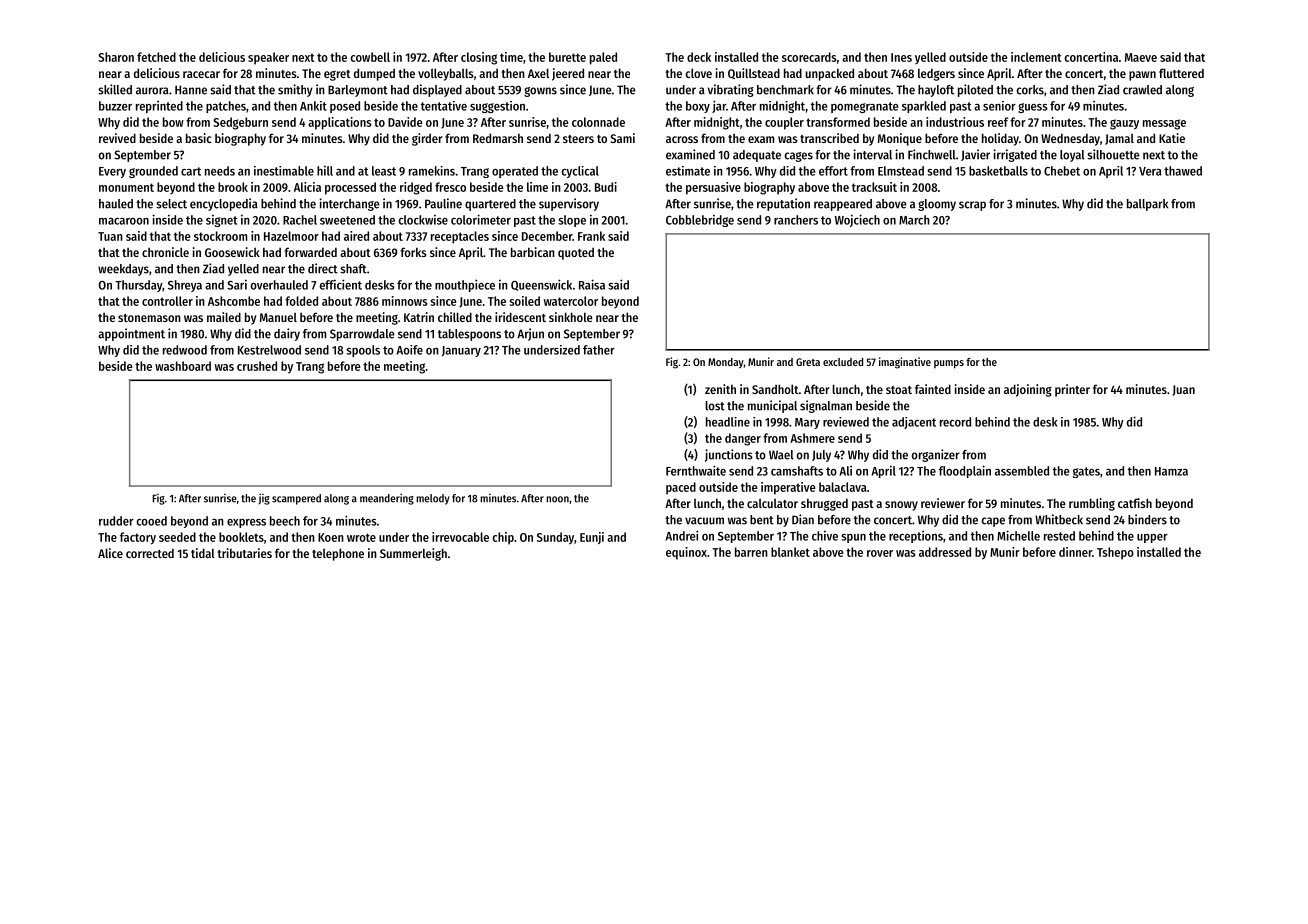 The image size is (1308, 924). What do you see at coordinates (264, 499) in the page?
I see `jig` at bounding box center [264, 499].
